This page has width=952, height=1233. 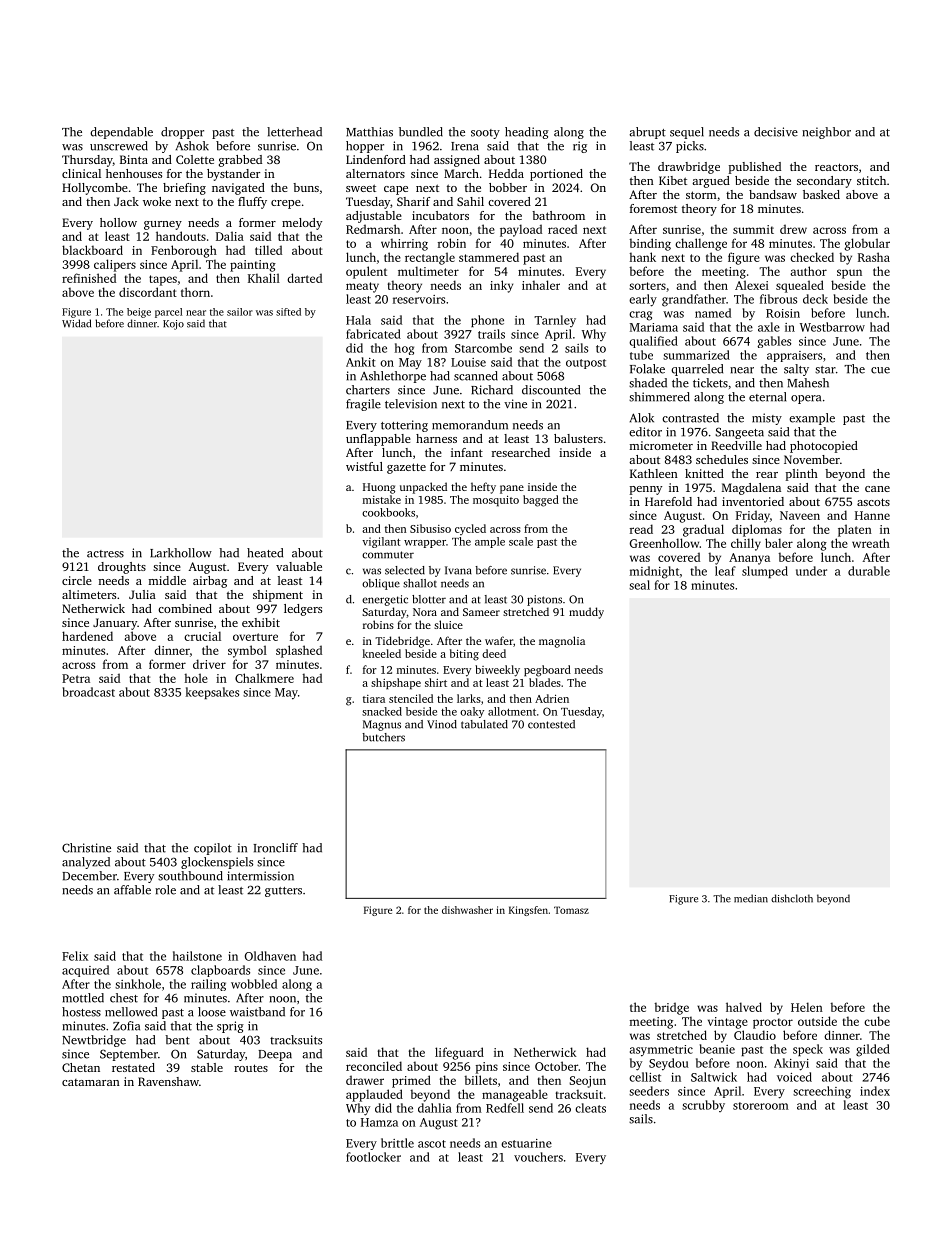 I want to click on cycled, so click(x=470, y=529).
